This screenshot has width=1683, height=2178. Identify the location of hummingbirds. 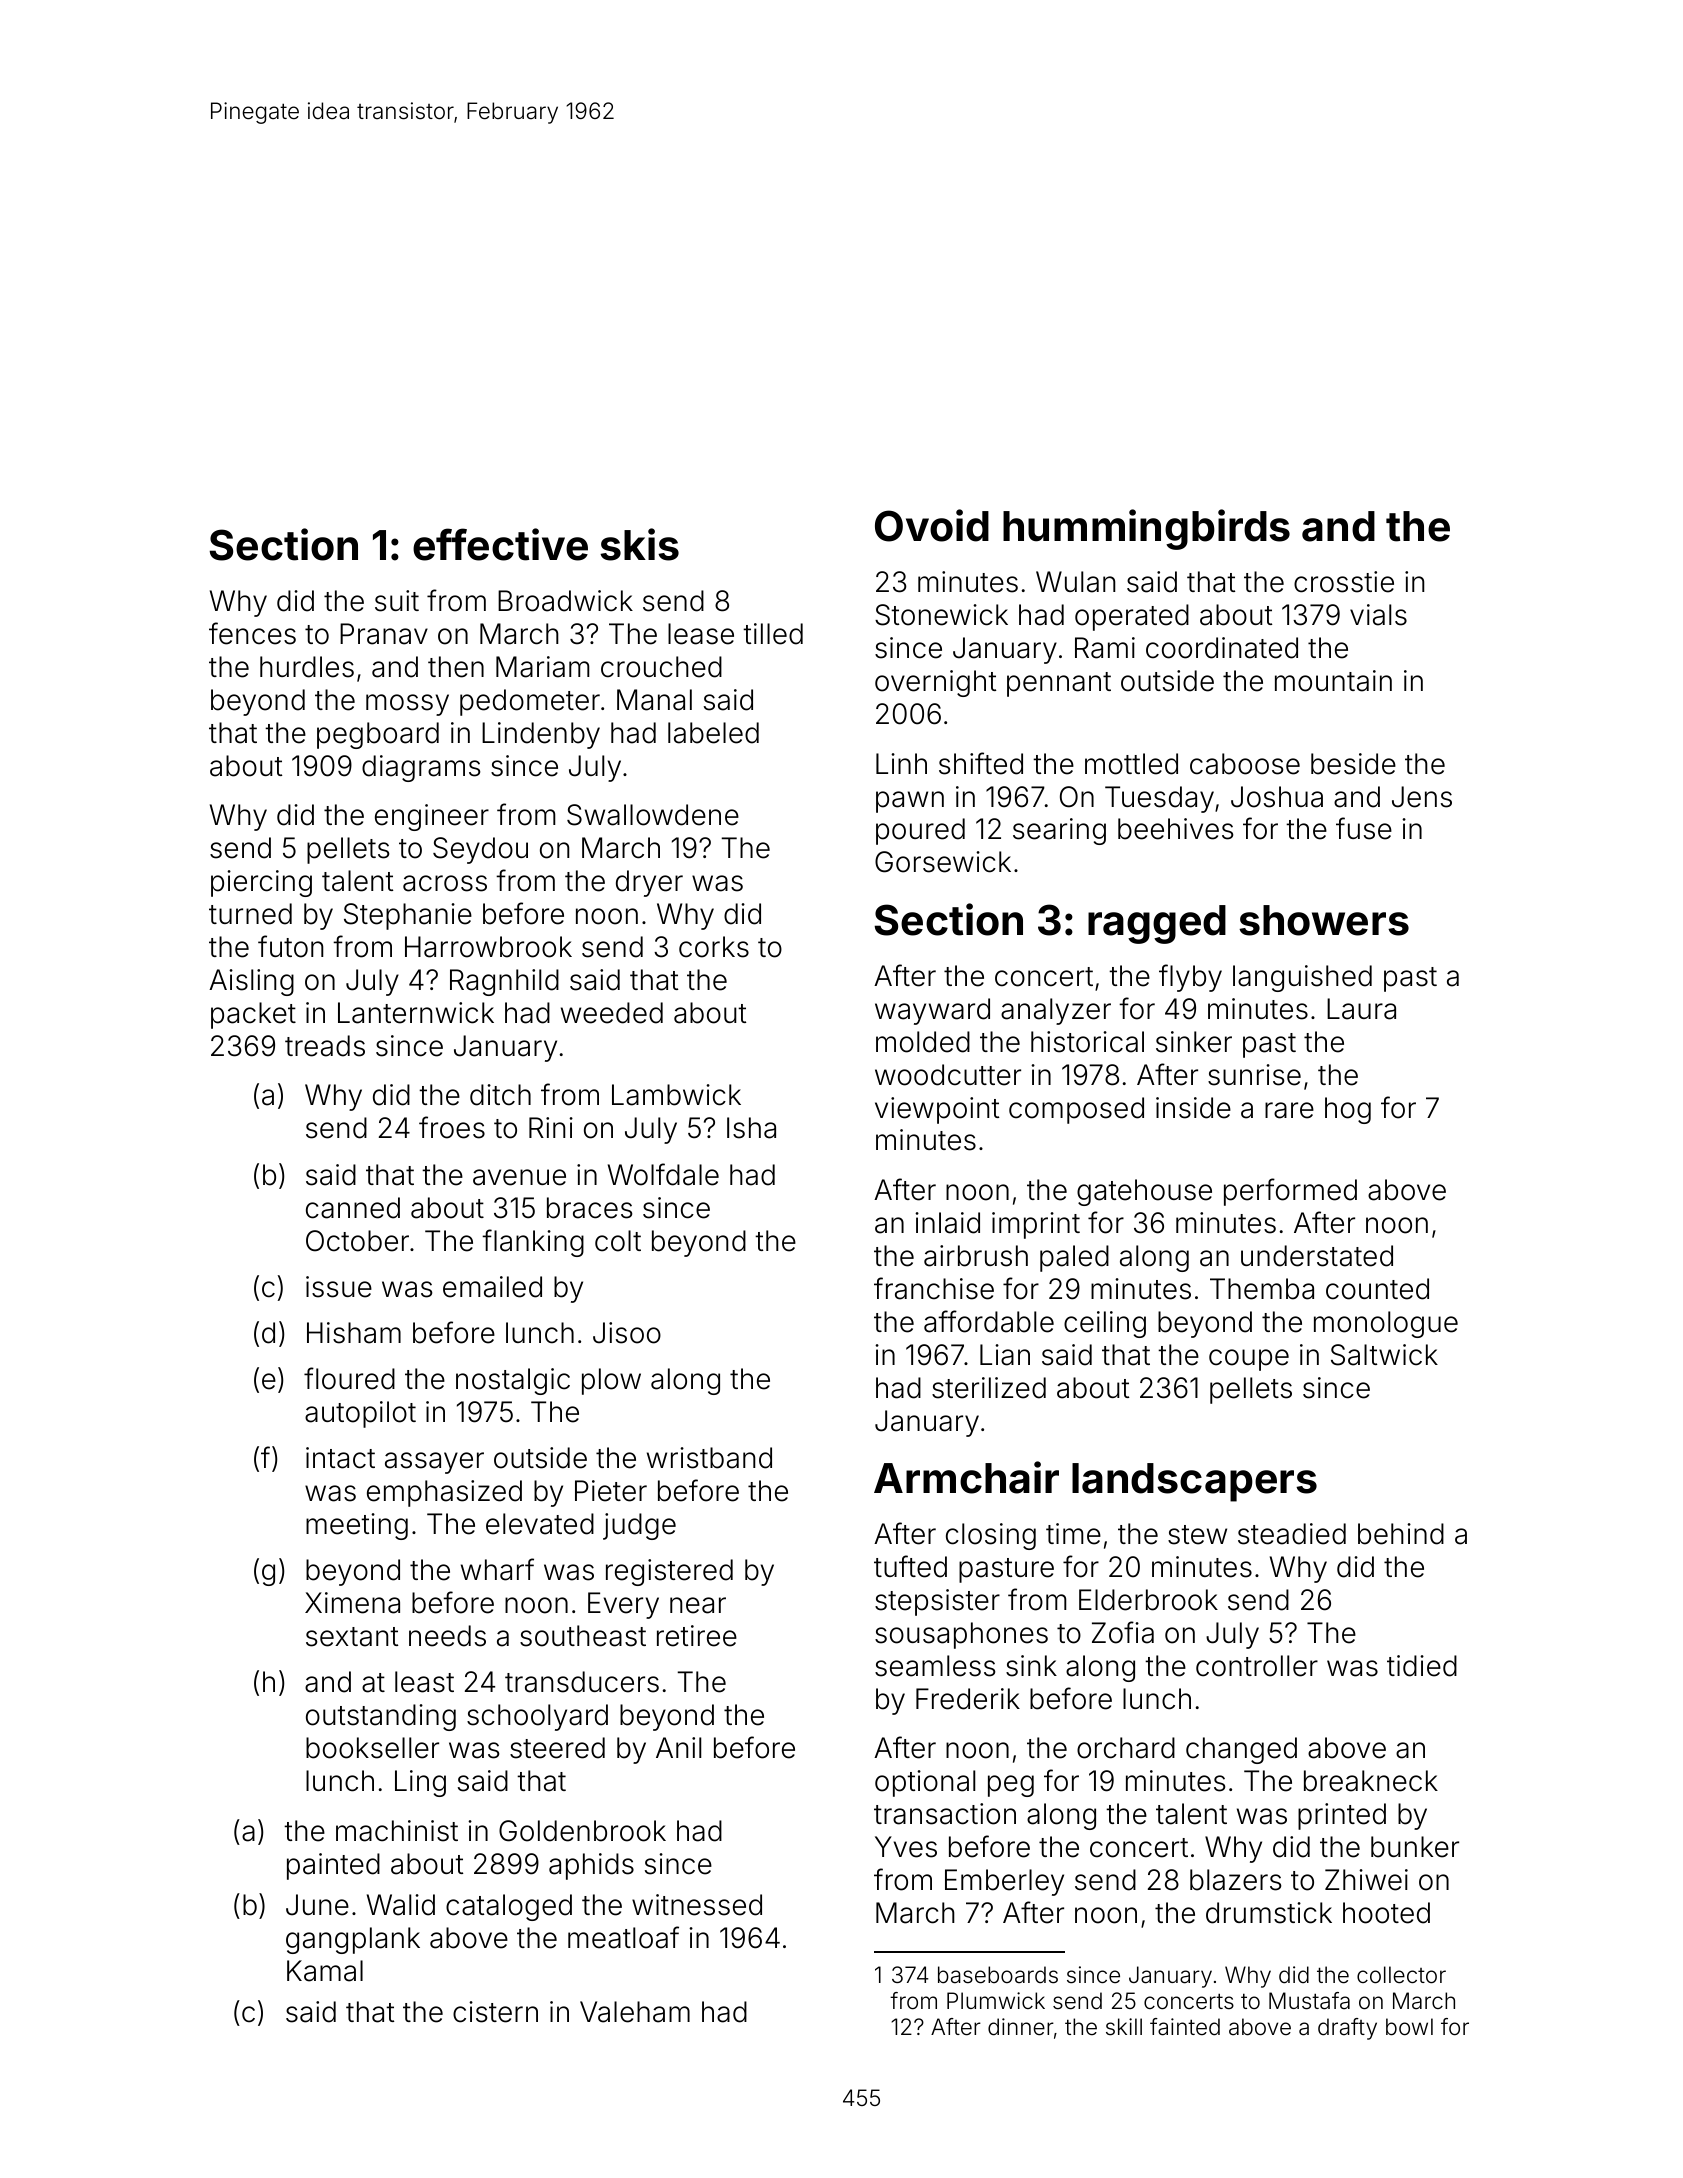
(1146, 529).
